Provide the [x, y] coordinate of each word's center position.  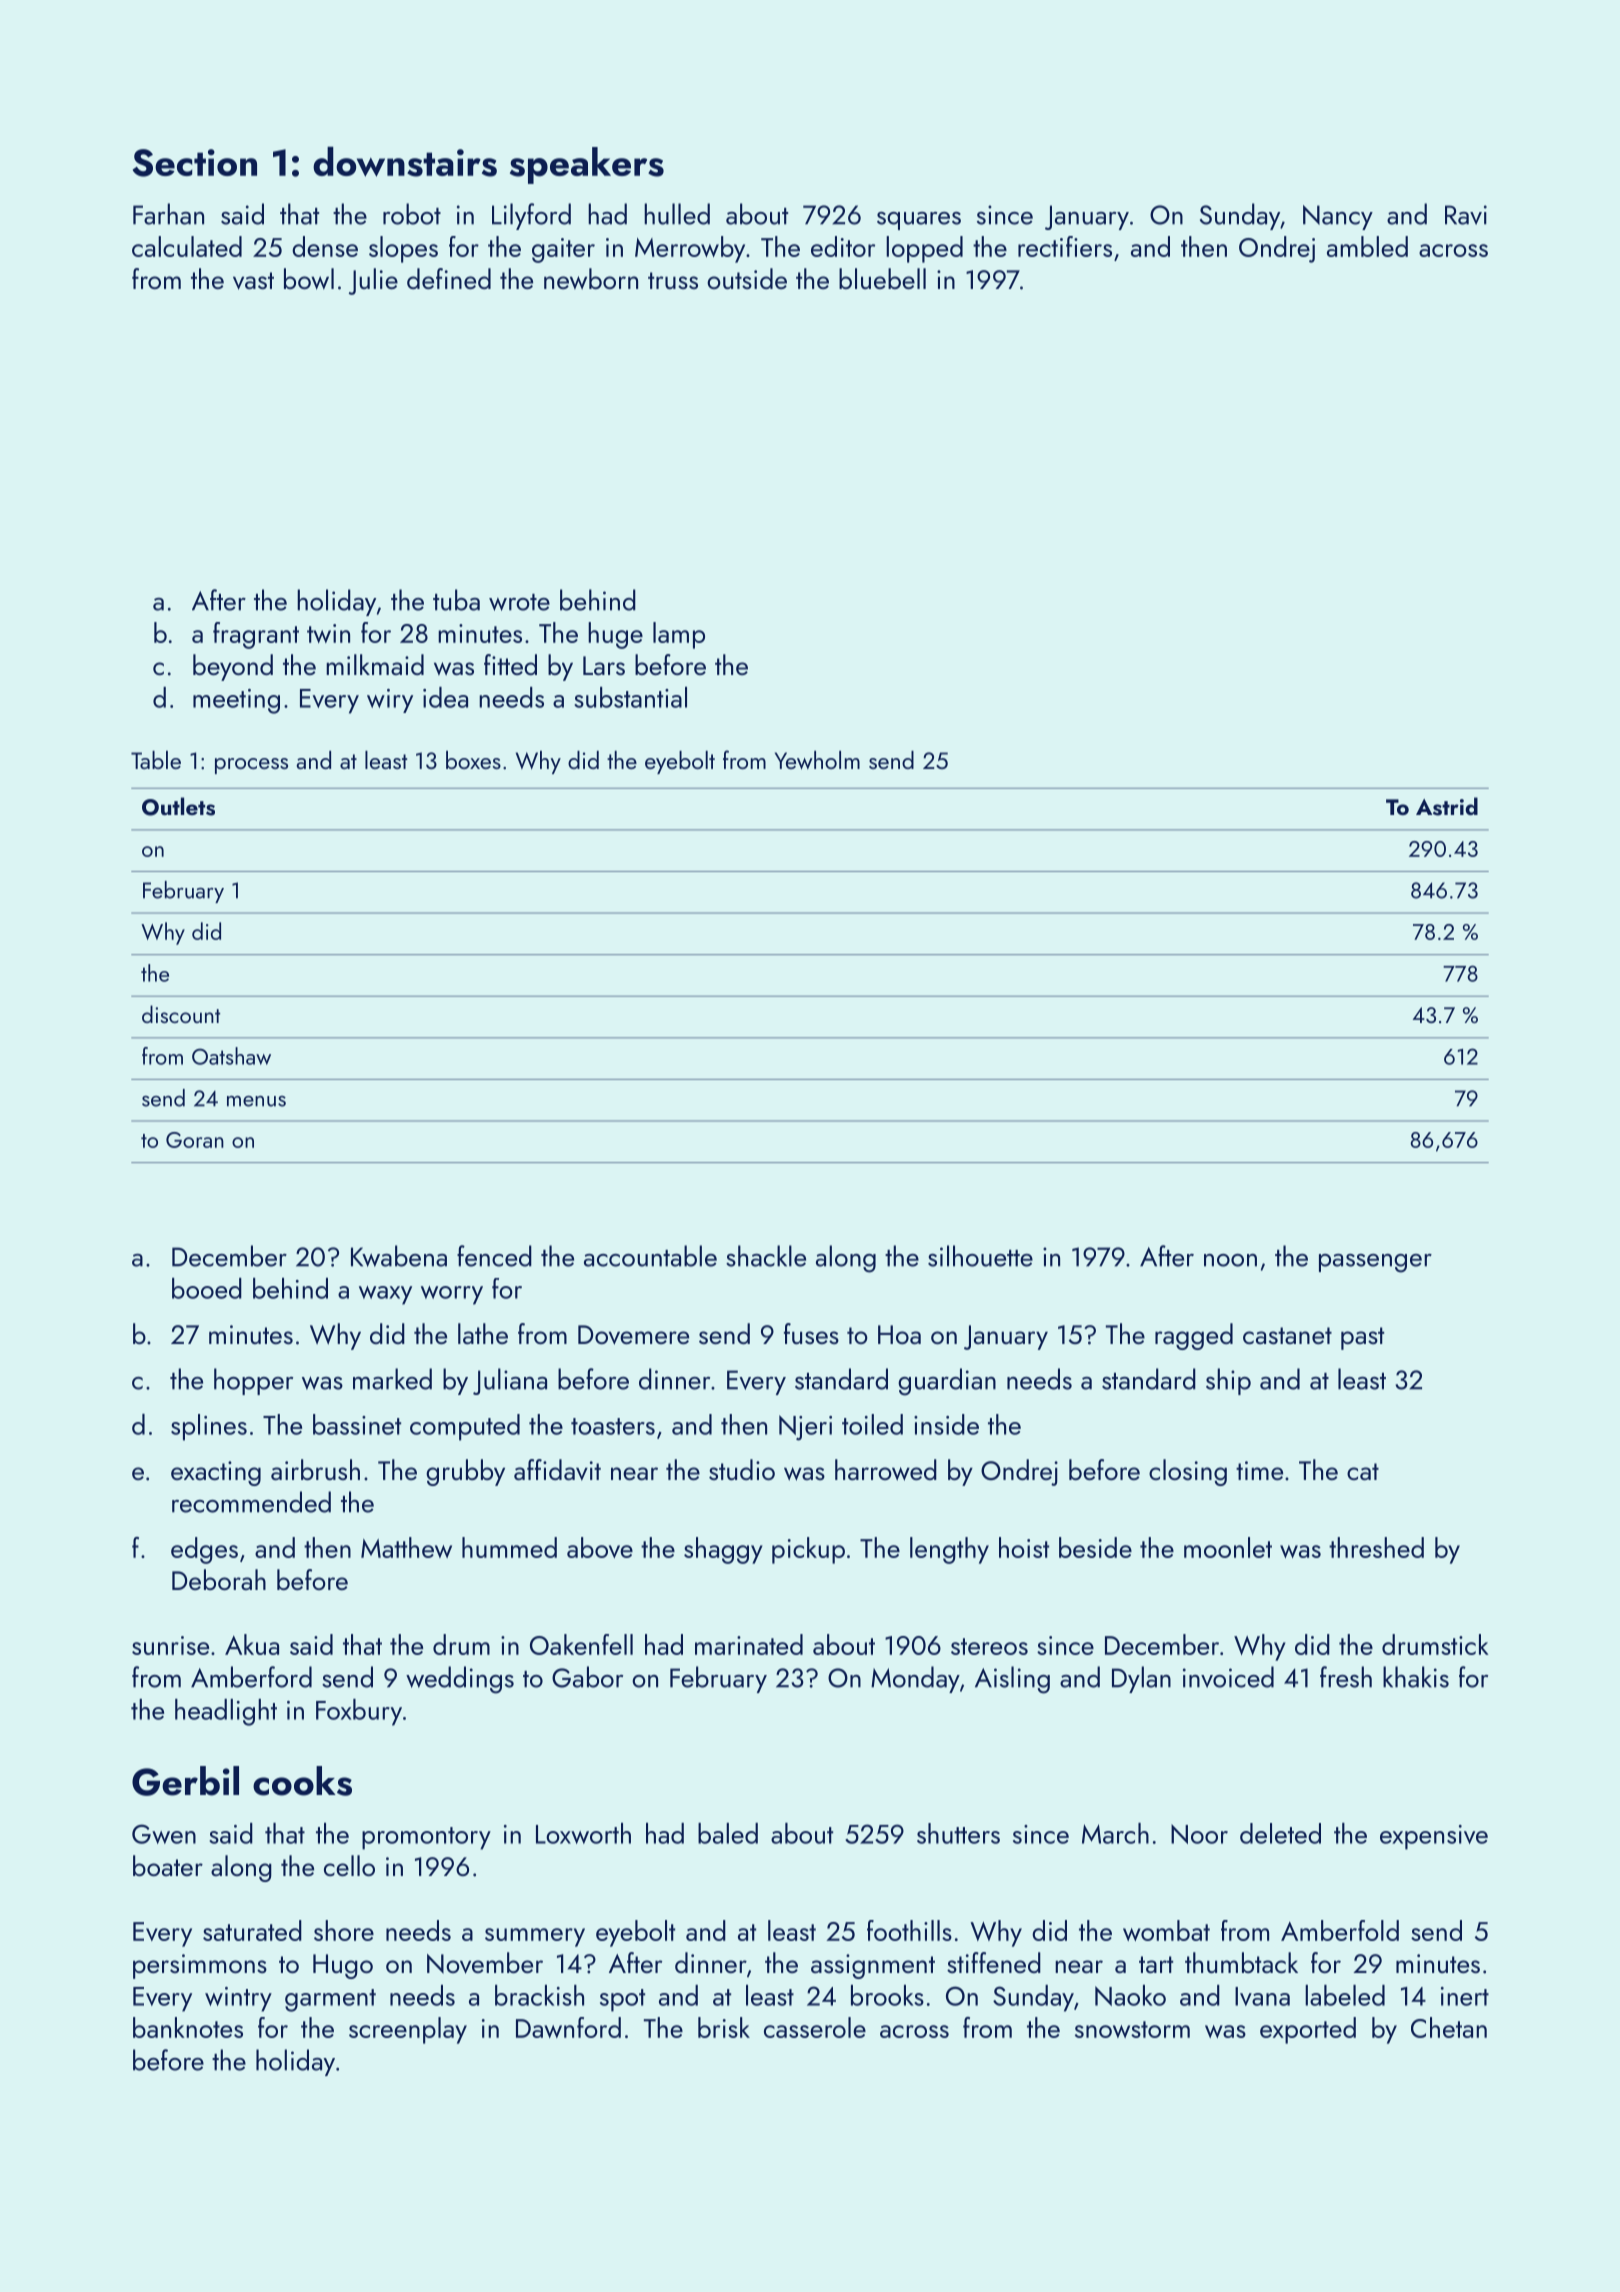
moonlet [1228, 1547]
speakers [587, 165]
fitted [510, 664]
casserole [815, 2027]
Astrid [1447, 806]
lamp [679, 635]
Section [195, 163]
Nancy [1338, 217]
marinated [749, 1644]
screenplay [408, 2030]
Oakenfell [581, 1644]
